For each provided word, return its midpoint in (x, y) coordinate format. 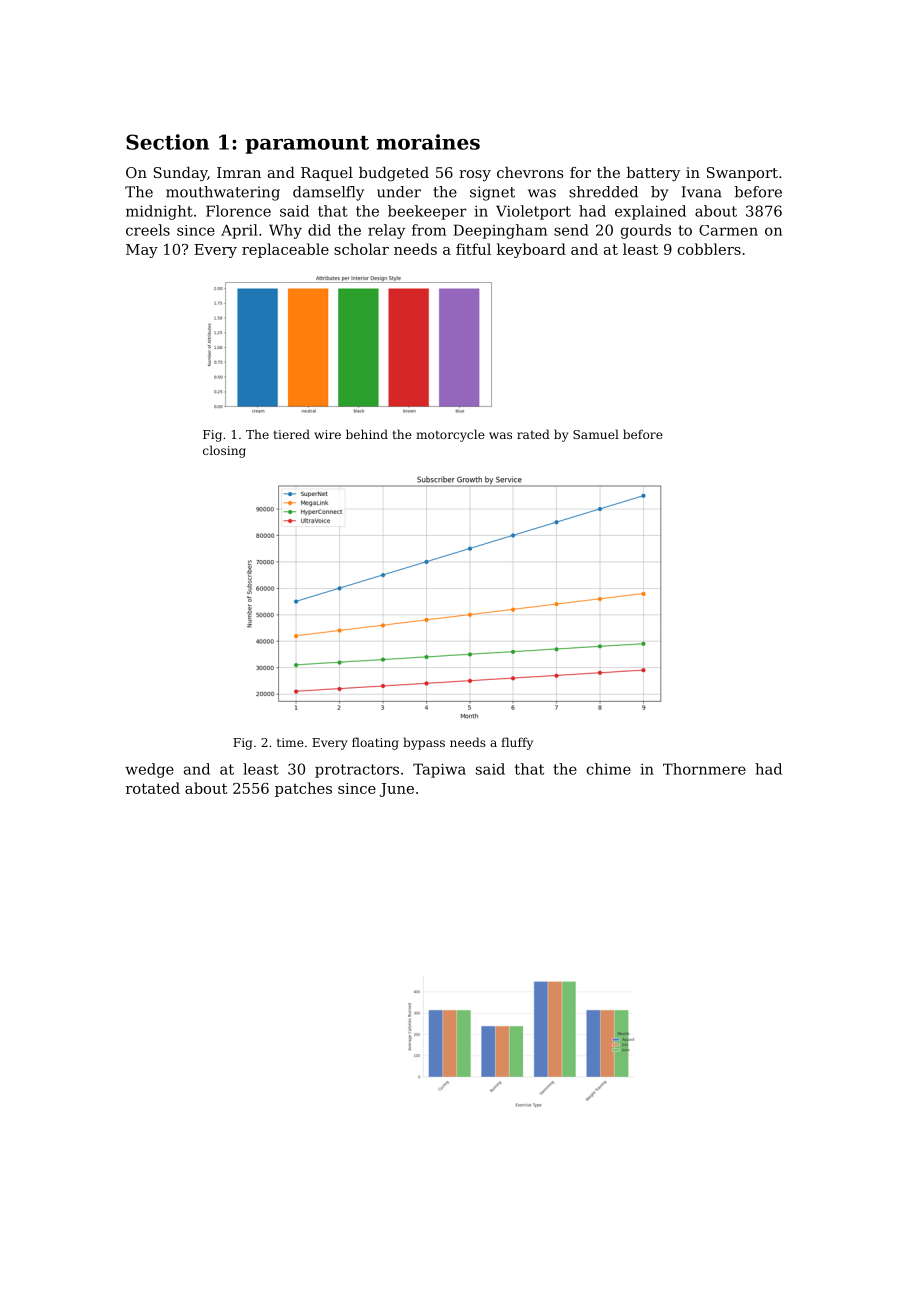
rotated (153, 788)
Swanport (742, 174)
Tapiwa (439, 770)
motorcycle (450, 435)
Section (167, 142)
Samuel (596, 434)
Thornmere (704, 769)
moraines (428, 142)
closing (224, 451)
